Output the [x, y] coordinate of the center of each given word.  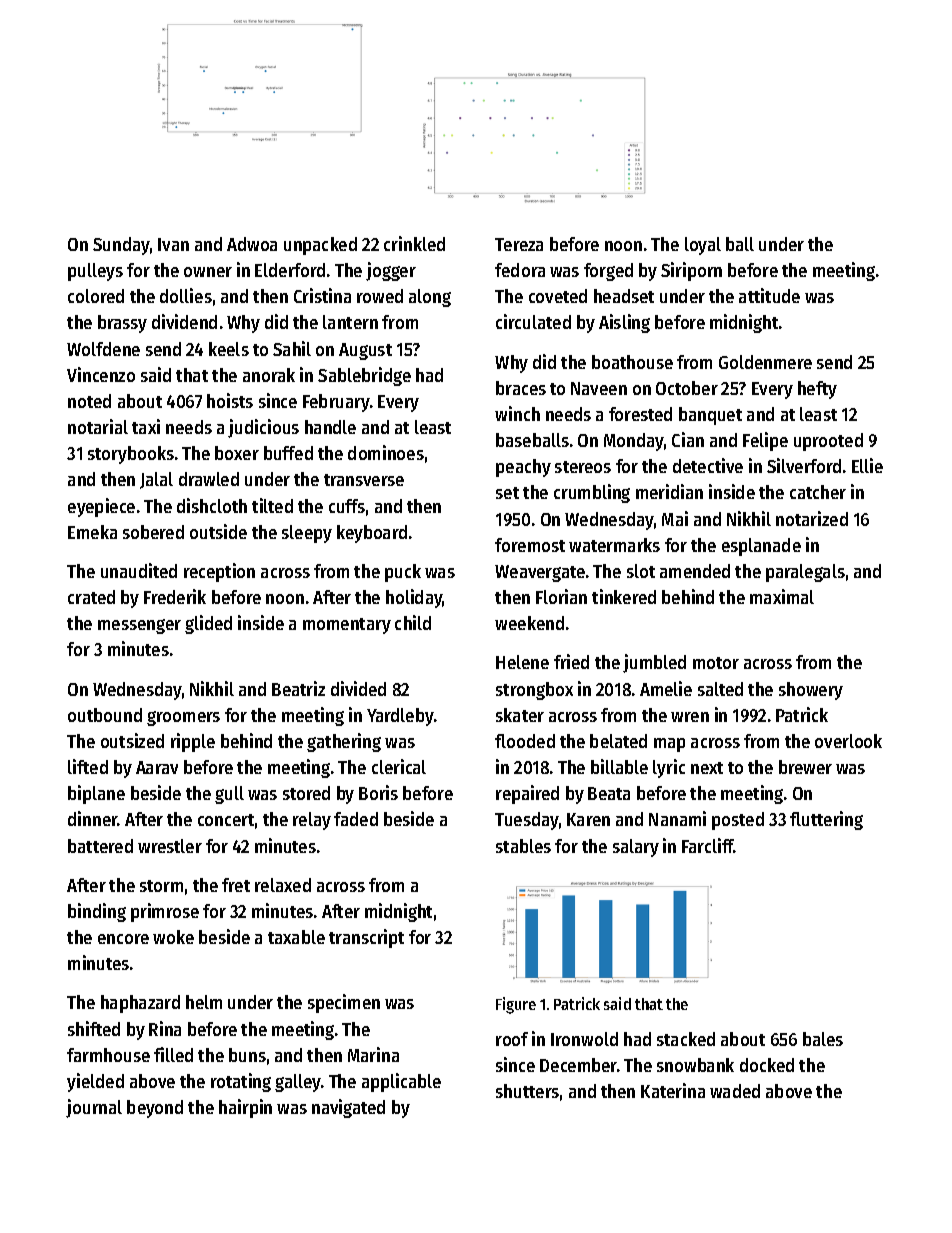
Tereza [519, 244]
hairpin [245, 1108]
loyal [703, 246]
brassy [122, 324]
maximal [782, 596]
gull [229, 795]
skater [520, 715]
